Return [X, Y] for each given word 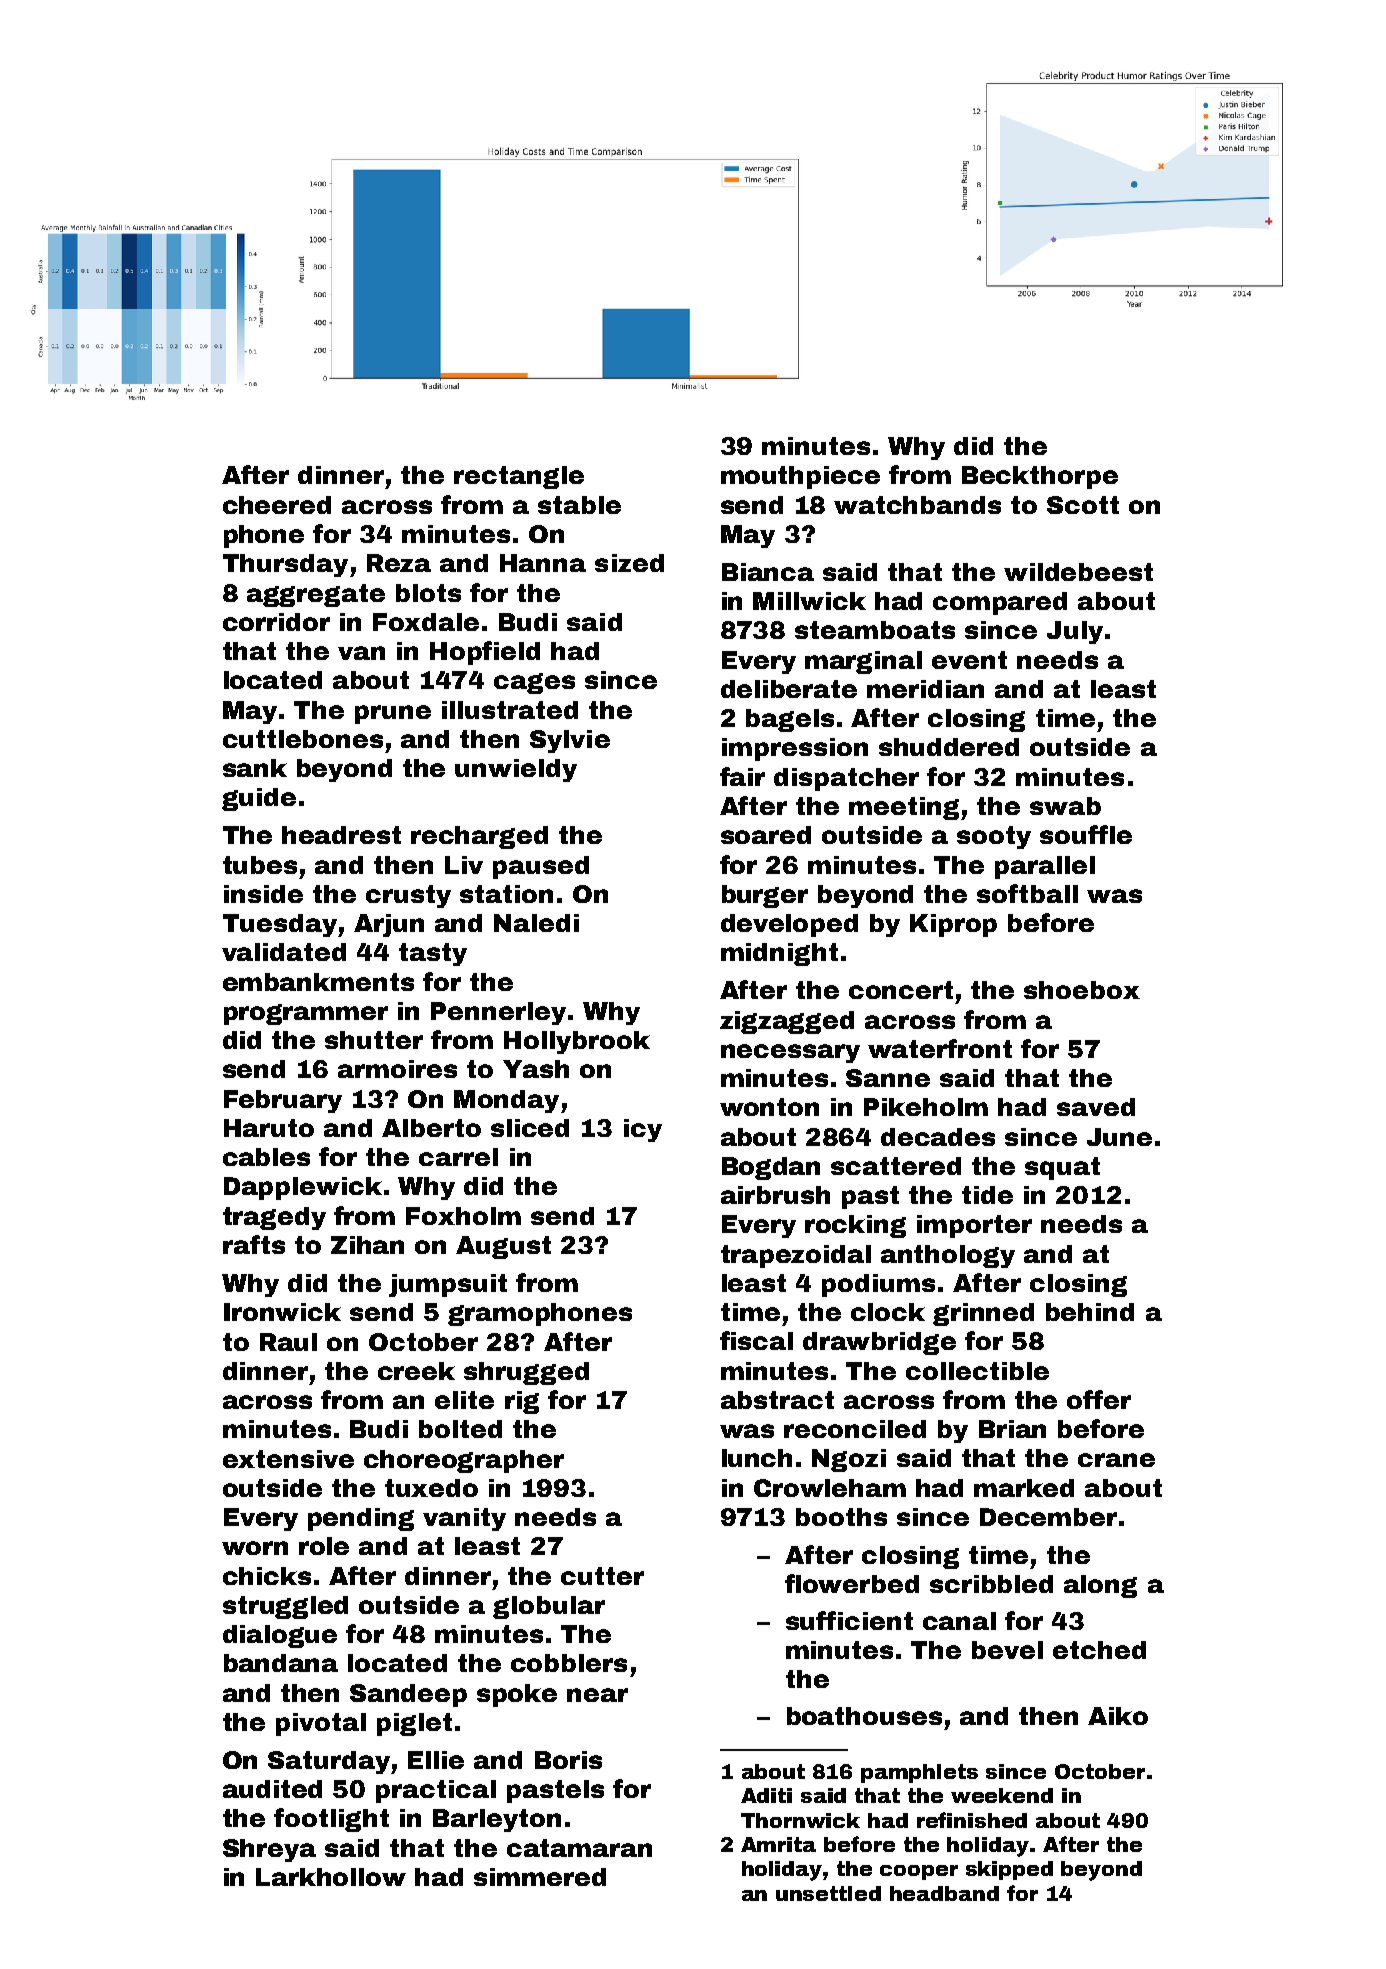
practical [436, 1791]
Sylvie [570, 741]
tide [987, 1195]
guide [259, 799]
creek [416, 1371]
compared [1000, 603]
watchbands [917, 505]
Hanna [543, 563]
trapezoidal [796, 1256]
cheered [277, 505]
